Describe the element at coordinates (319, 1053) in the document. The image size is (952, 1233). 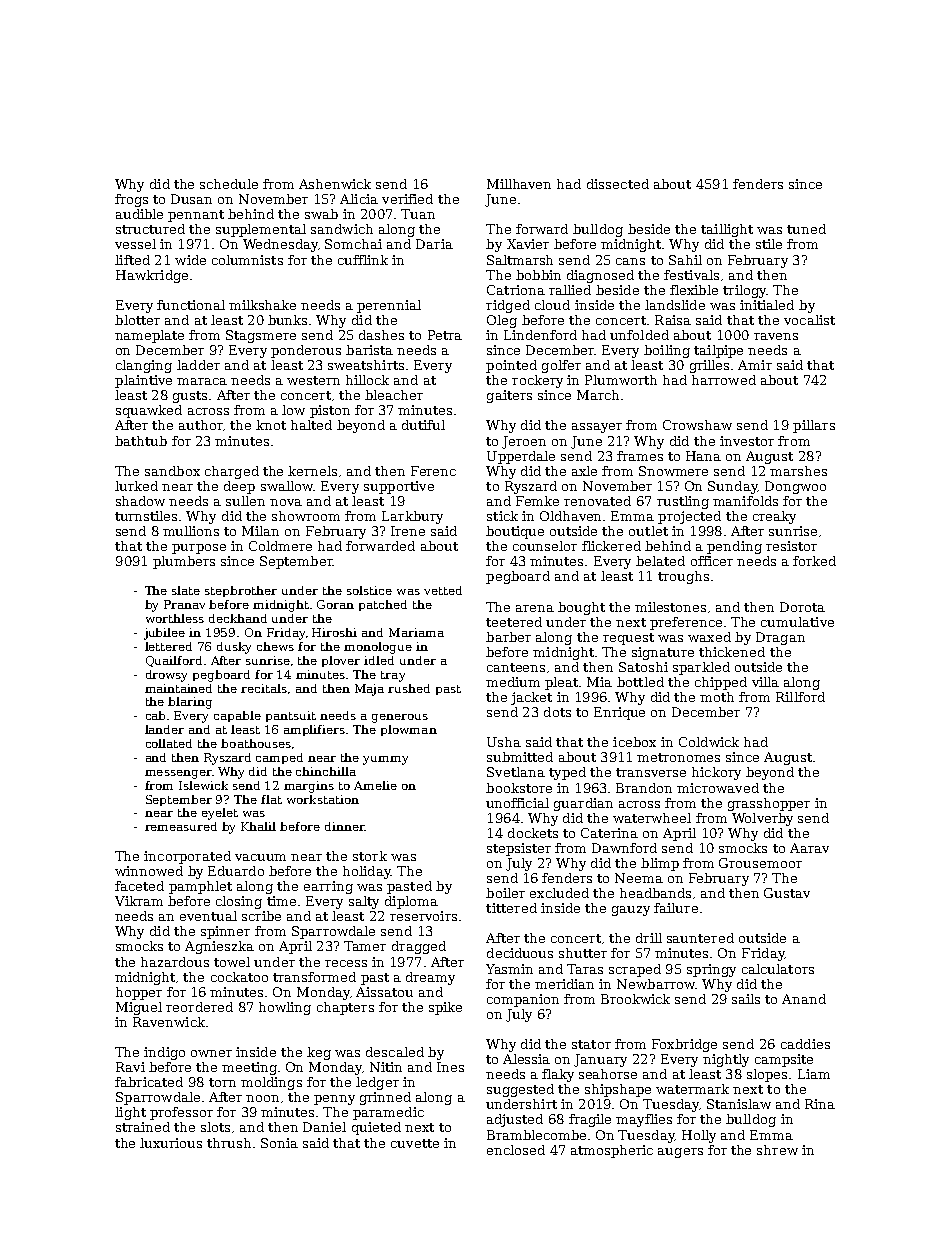
I see `keg` at that location.
